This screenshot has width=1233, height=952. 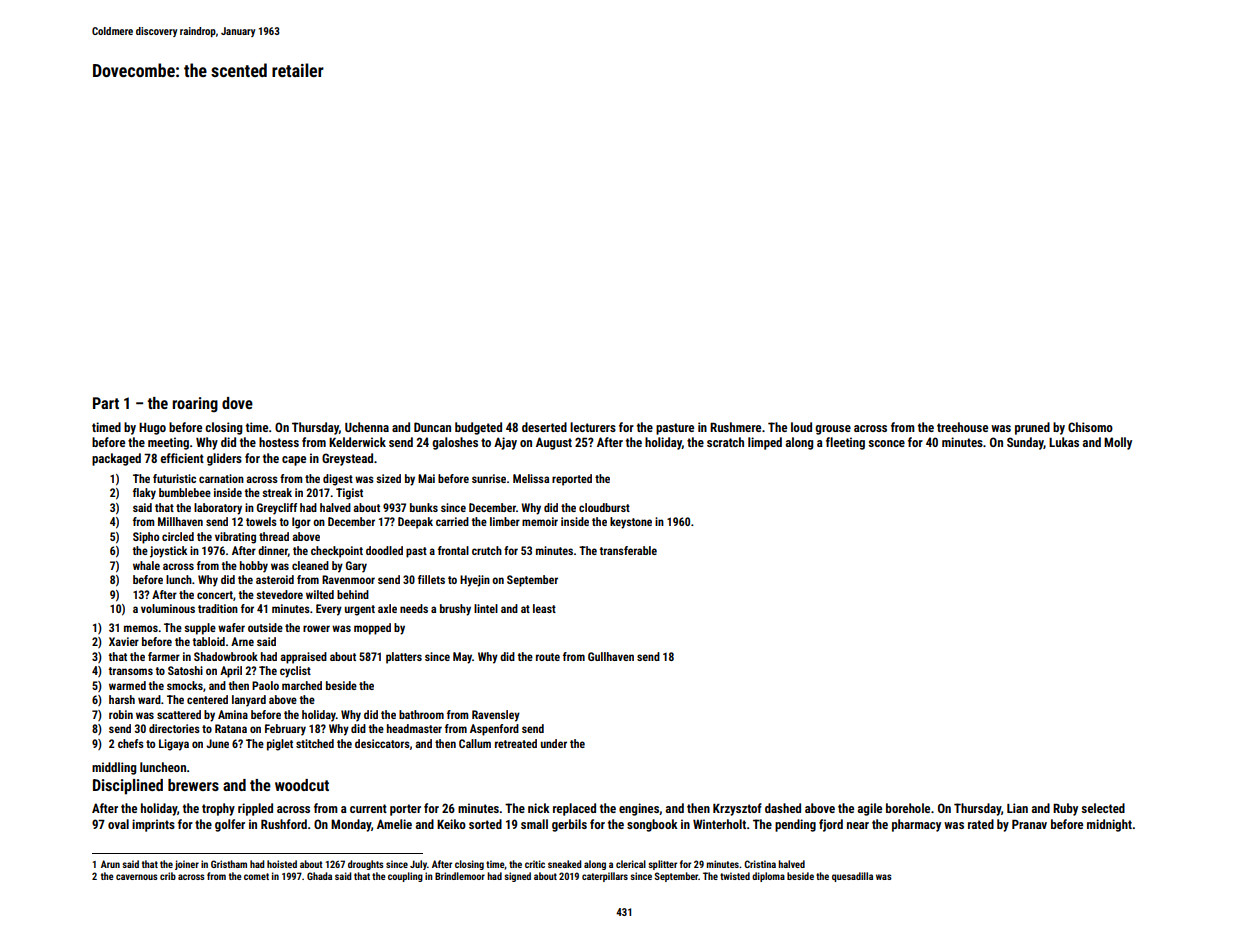 I want to click on crutch, so click(x=487, y=550).
